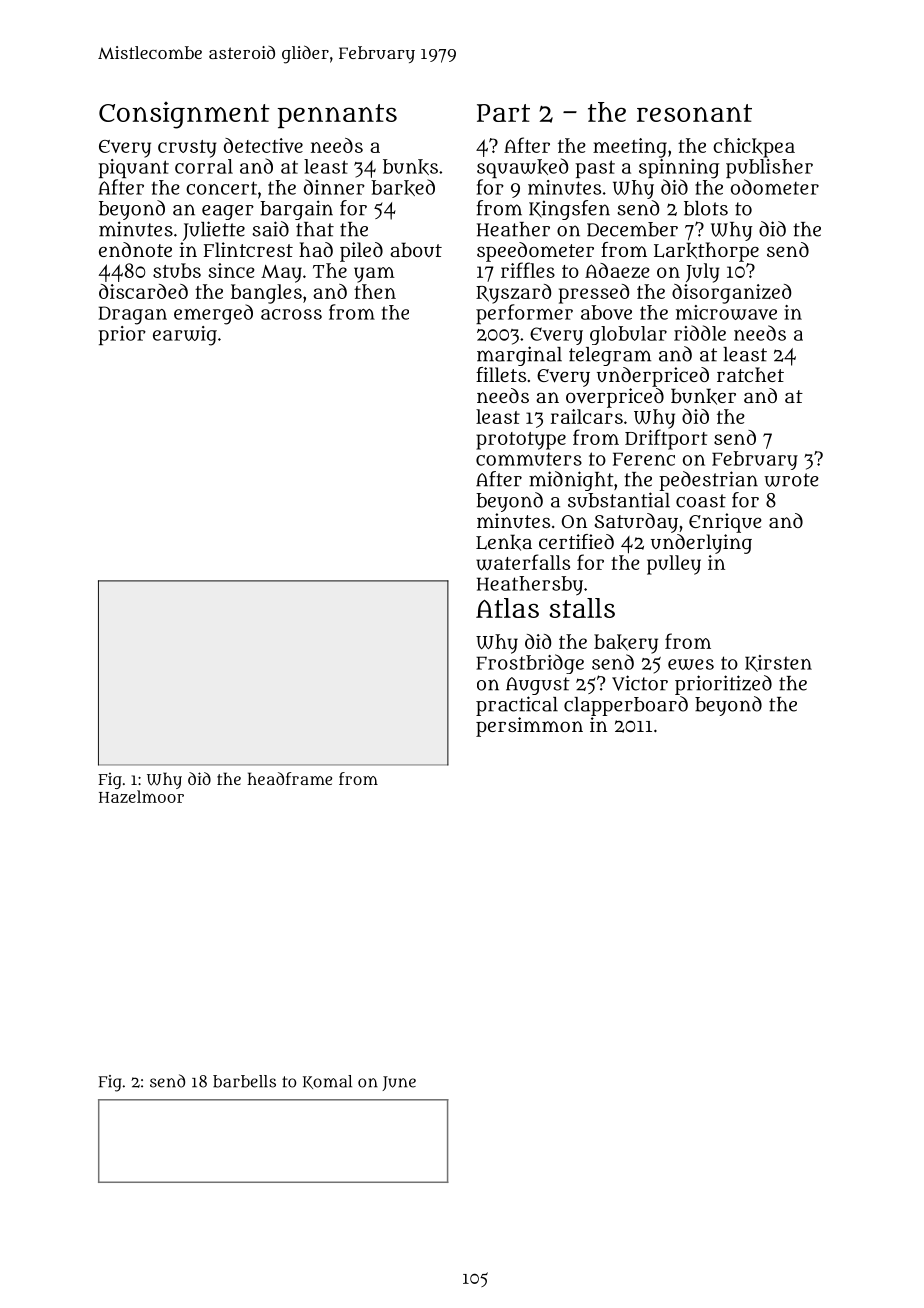 The image size is (924, 1308). Describe the element at coordinates (501, 374) in the image. I see `fillets` at that location.
